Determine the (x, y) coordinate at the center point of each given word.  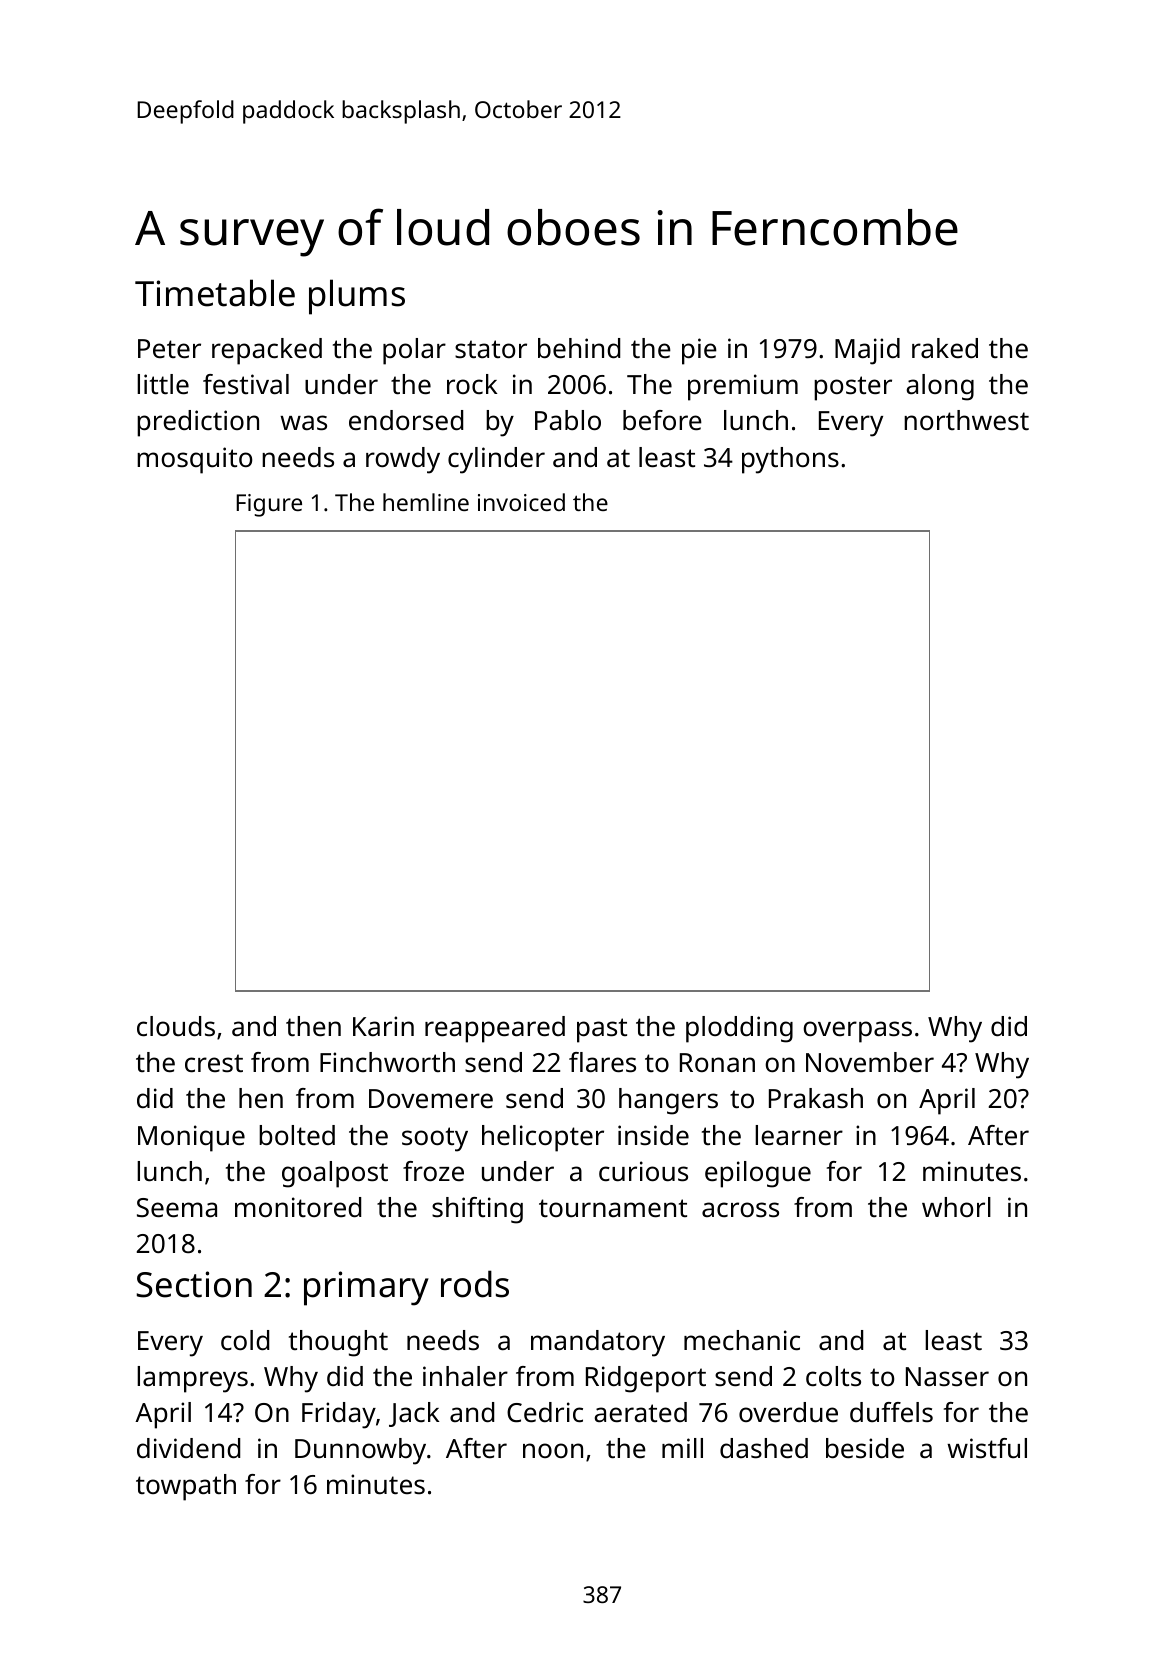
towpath (186, 1487)
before (662, 420)
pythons (790, 460)
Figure (269, 505)
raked (945, 348)
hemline (426, 502)
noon (553, 1450)
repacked (267, 351)
